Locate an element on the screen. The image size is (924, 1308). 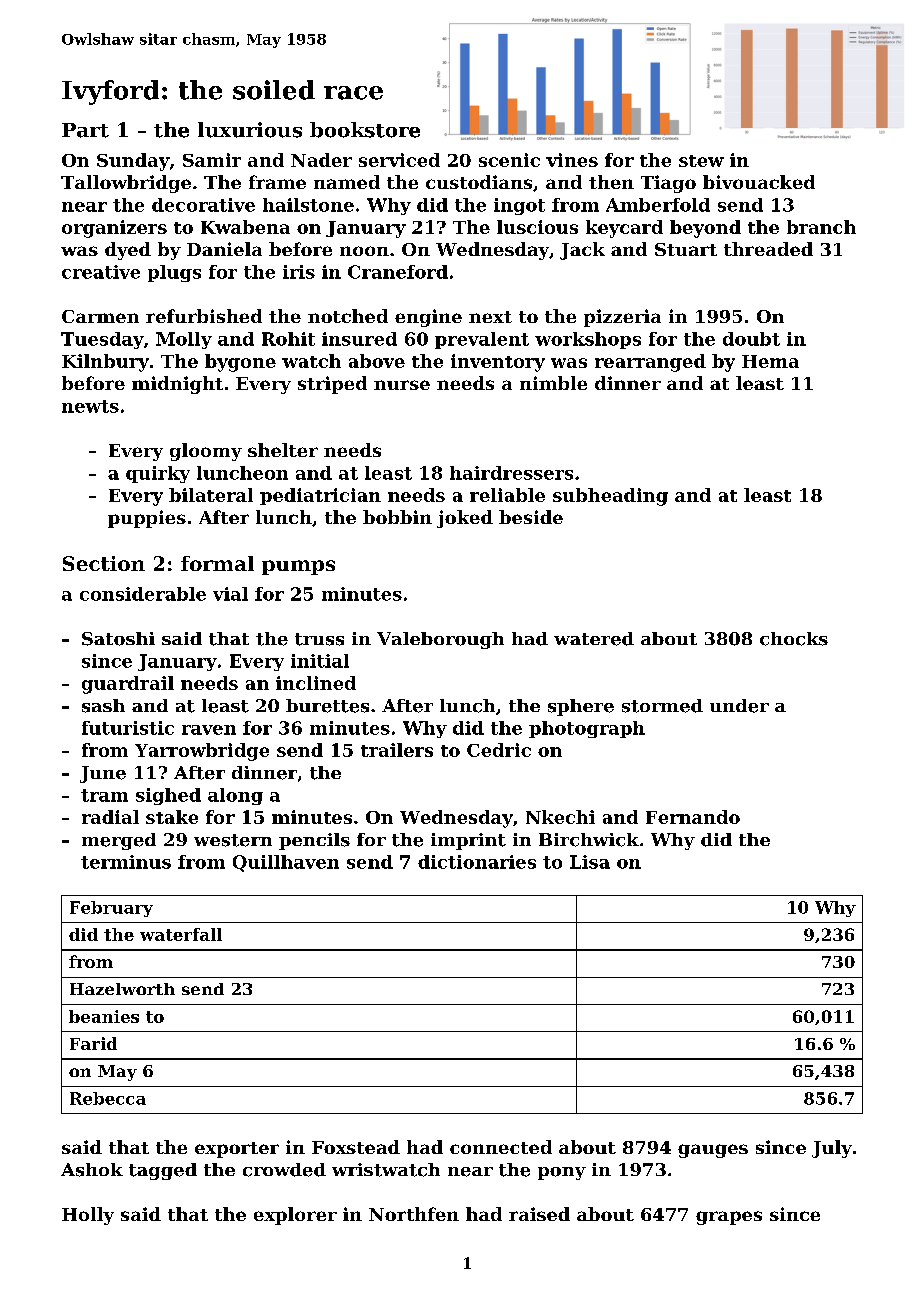
chocks is located at coordinates (794, 639).
